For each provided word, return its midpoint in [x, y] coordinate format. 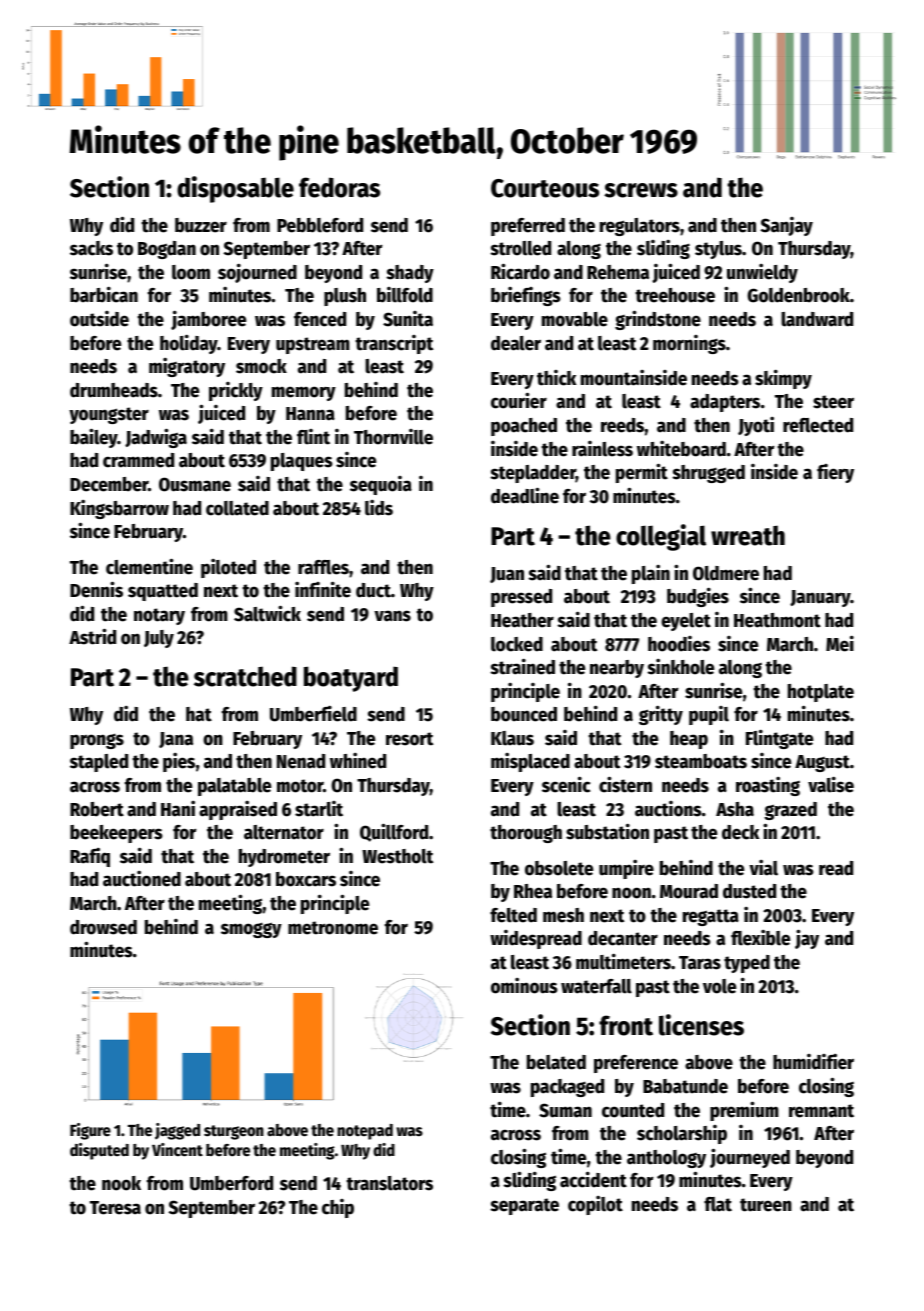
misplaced [530, 762]
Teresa [115, 1208]
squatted [163, 592]
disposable [235, 189]
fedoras [339, 187]
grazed [790, 811]
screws [641, 190]
